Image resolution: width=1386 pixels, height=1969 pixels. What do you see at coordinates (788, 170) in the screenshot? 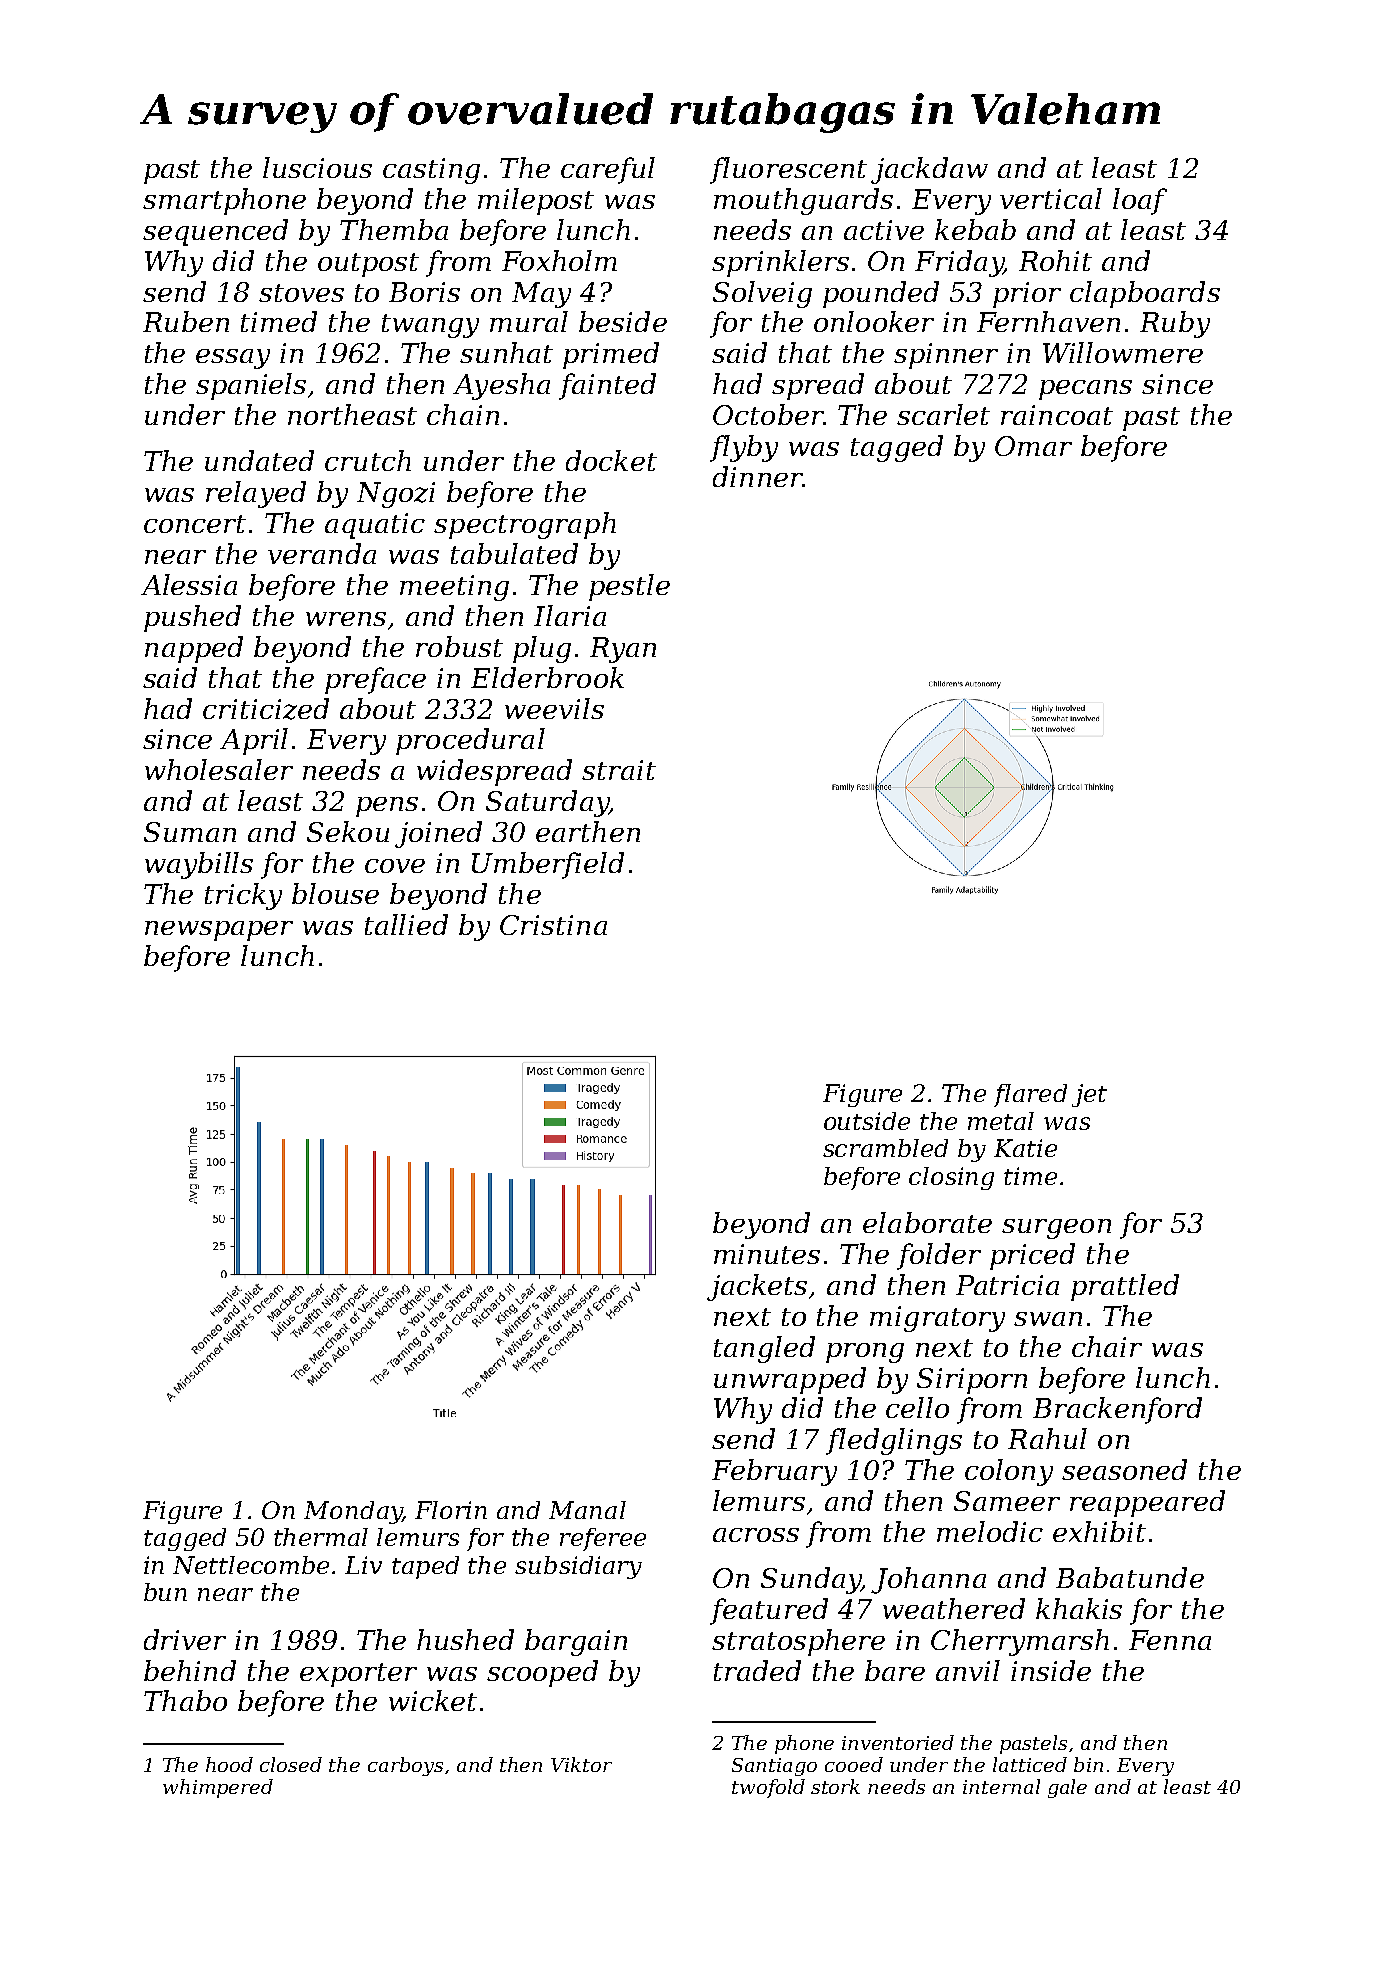
I see `fluorescent` at bounding box center [788, 170].
